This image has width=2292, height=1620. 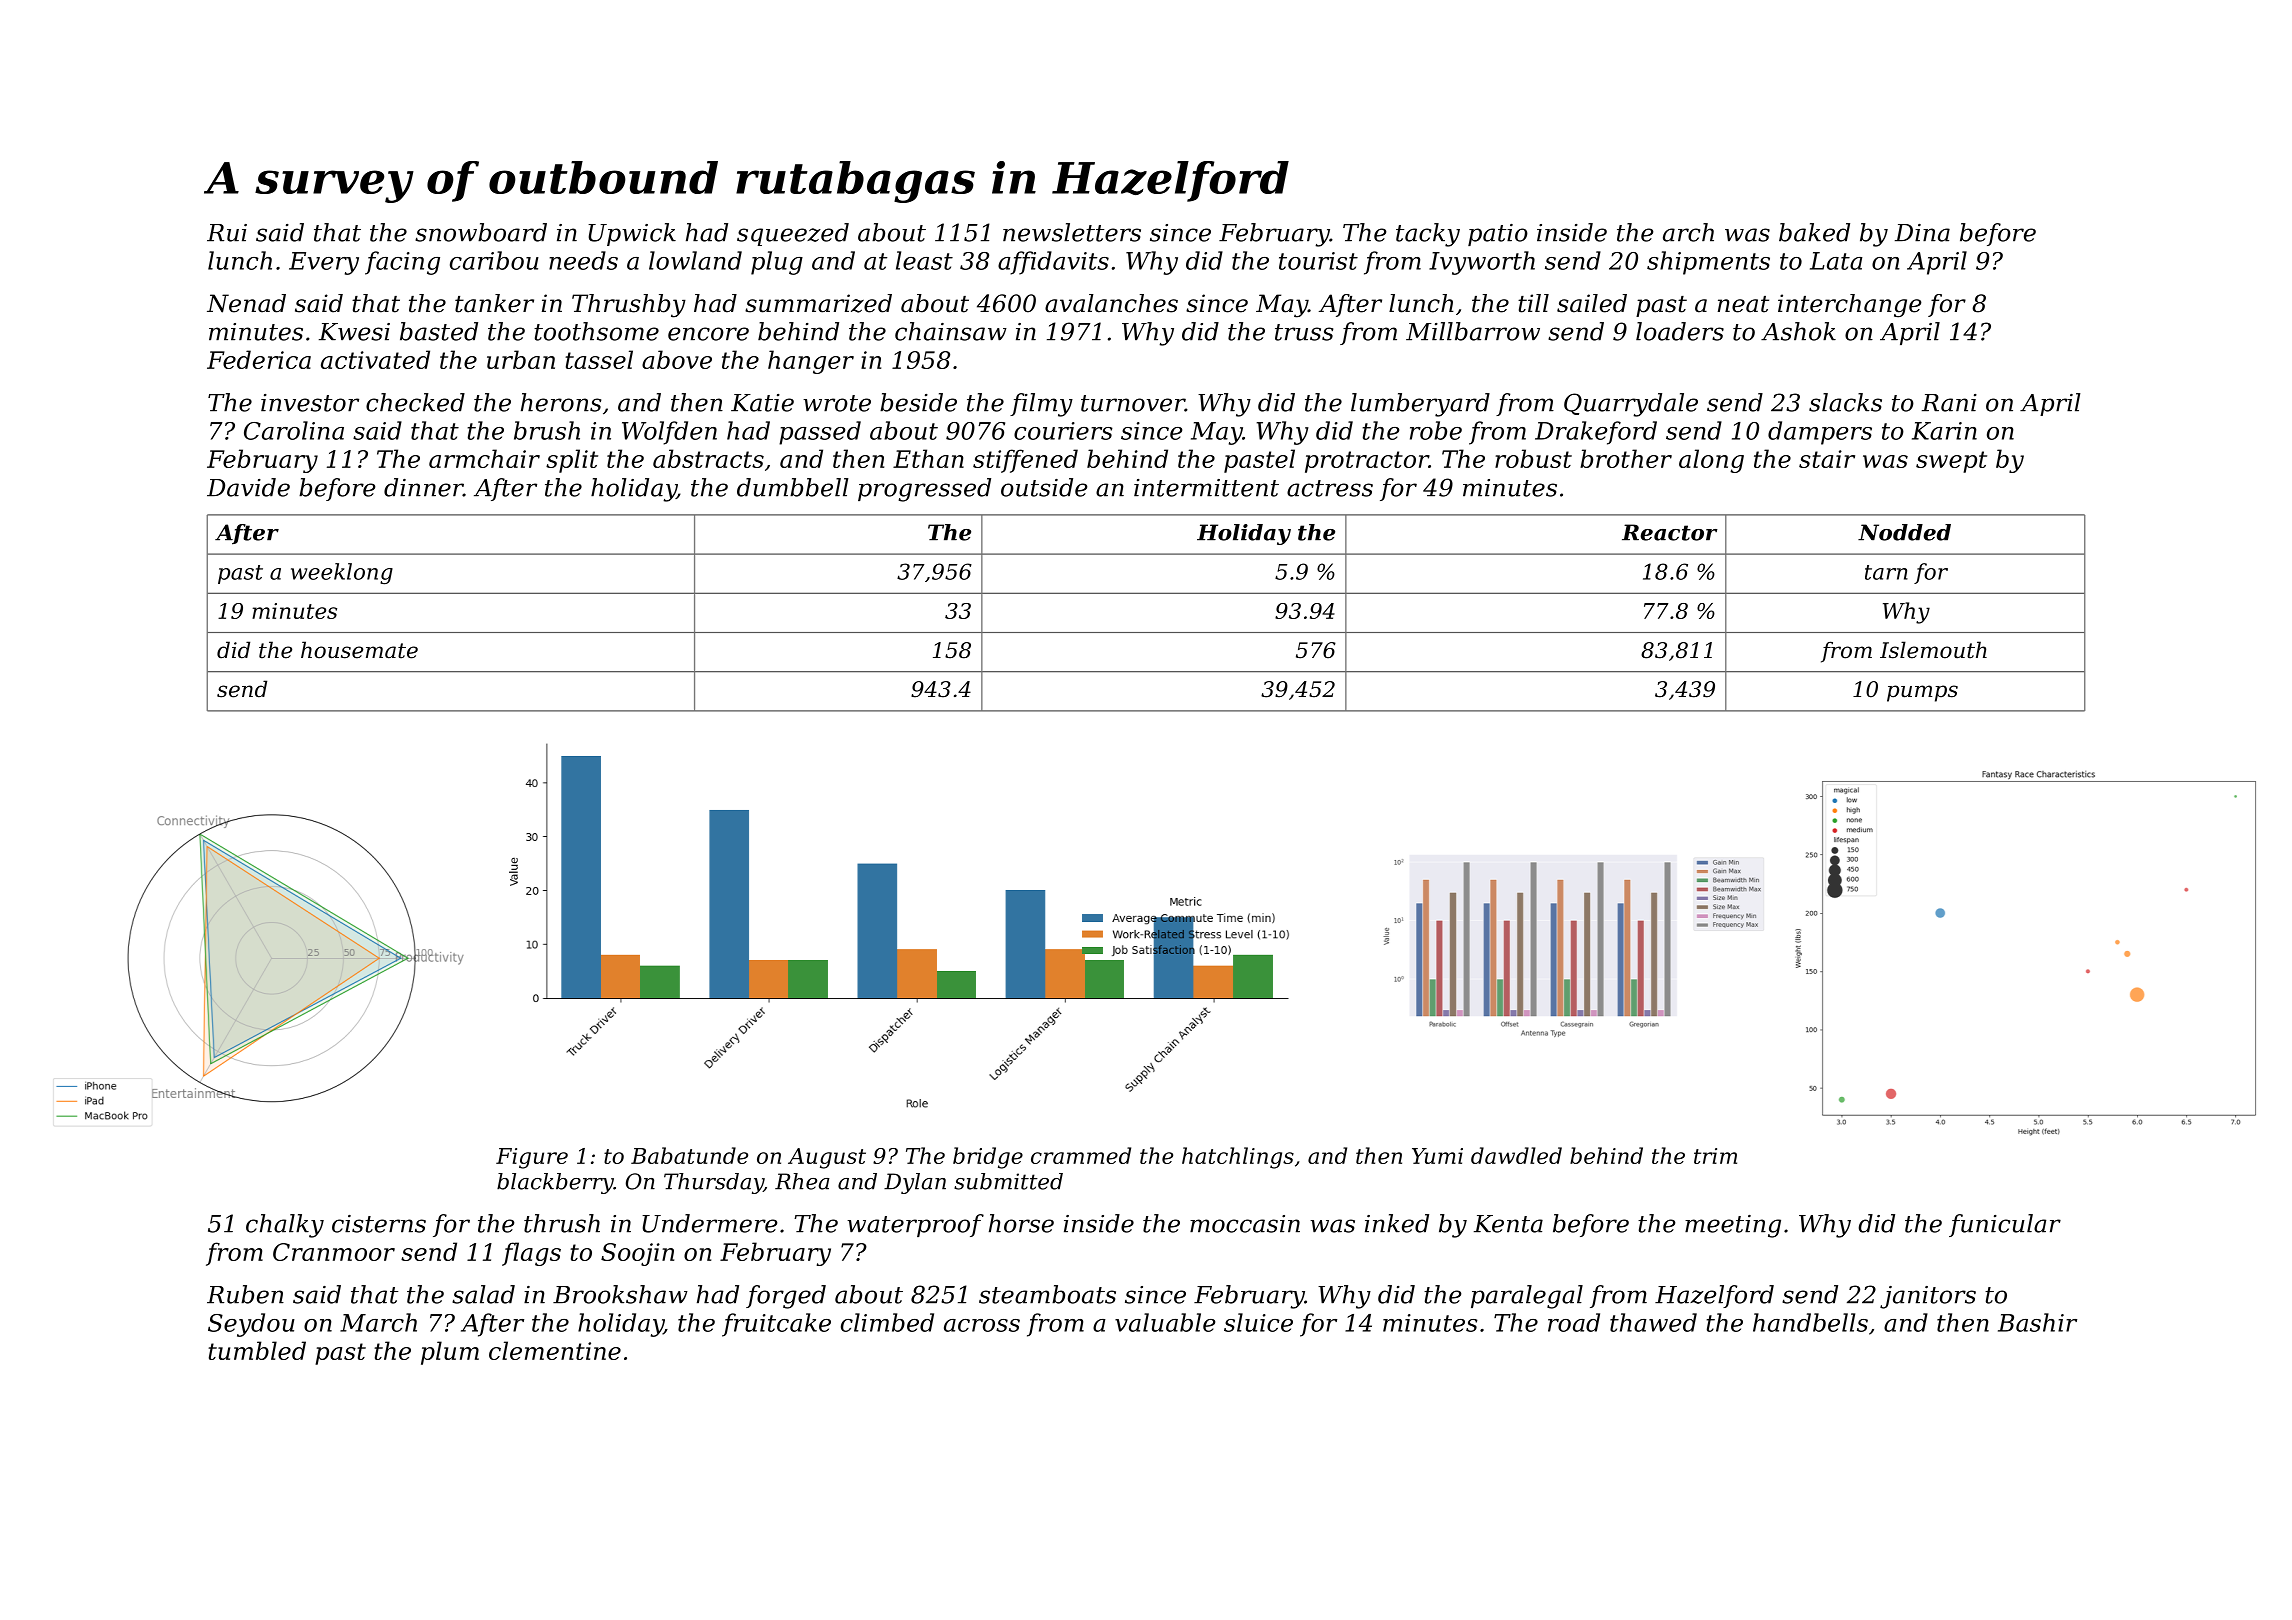 What do you see at coordinates (1928, 1297) in the image?
I see `janitors` at bounding box center [1928, 1297].
